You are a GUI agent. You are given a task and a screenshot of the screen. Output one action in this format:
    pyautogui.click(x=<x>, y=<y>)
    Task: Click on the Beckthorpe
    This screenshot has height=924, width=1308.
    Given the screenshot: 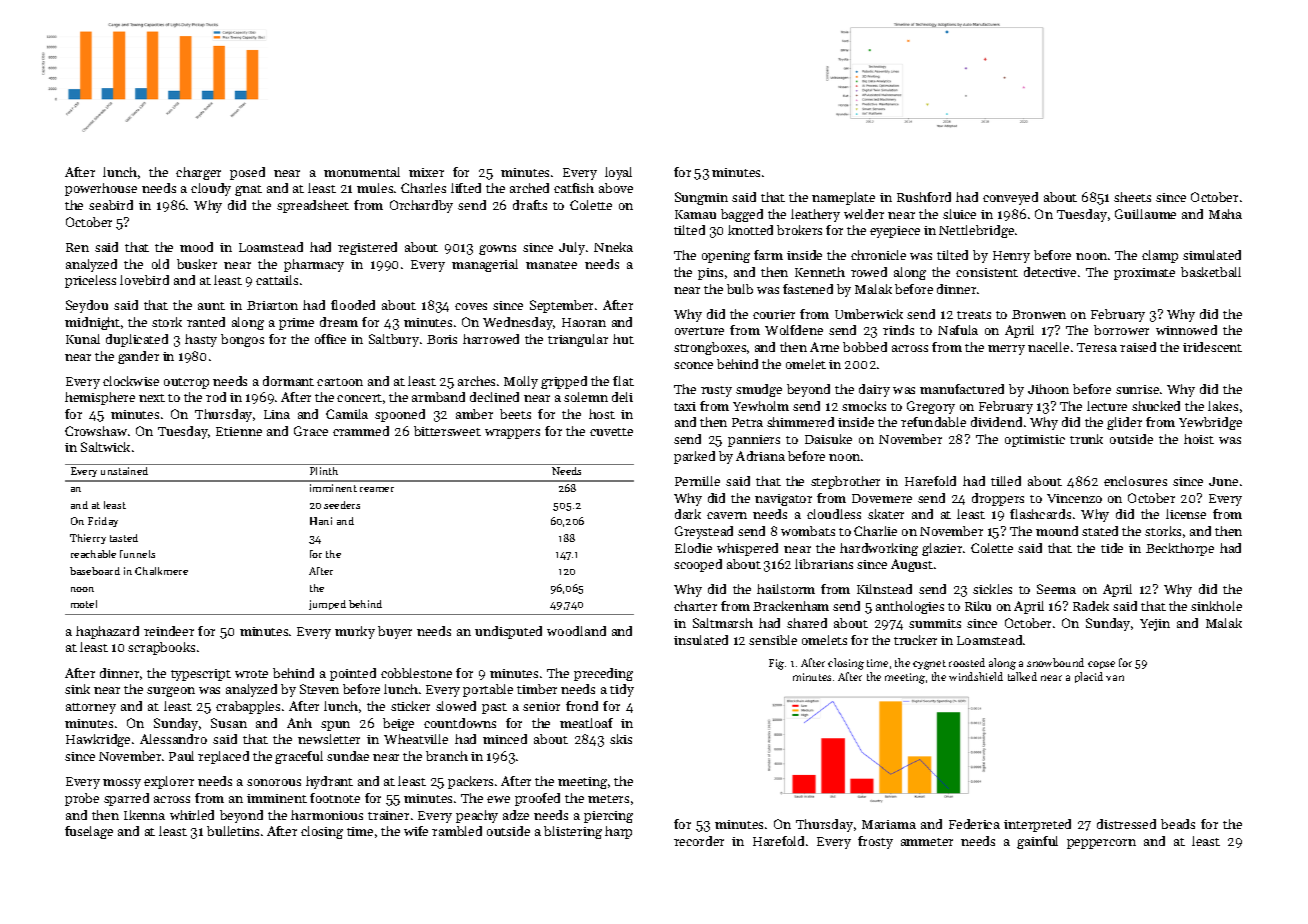 What is the action you would take?
    pyautogui.click(x=1180, y=549)
